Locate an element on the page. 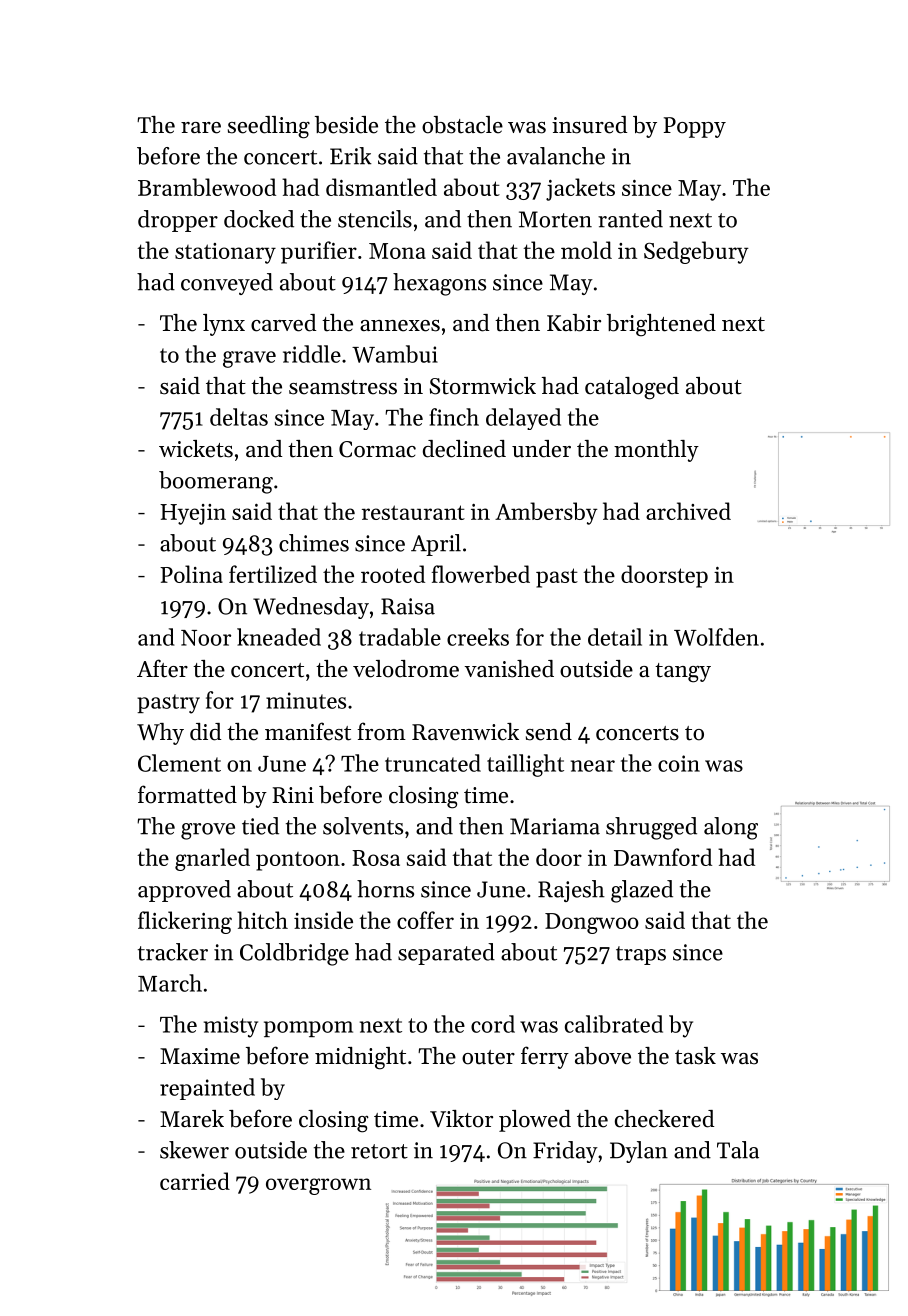 The height and width of the image is (1316, 908). archived is located at coordinates (688, 511).
